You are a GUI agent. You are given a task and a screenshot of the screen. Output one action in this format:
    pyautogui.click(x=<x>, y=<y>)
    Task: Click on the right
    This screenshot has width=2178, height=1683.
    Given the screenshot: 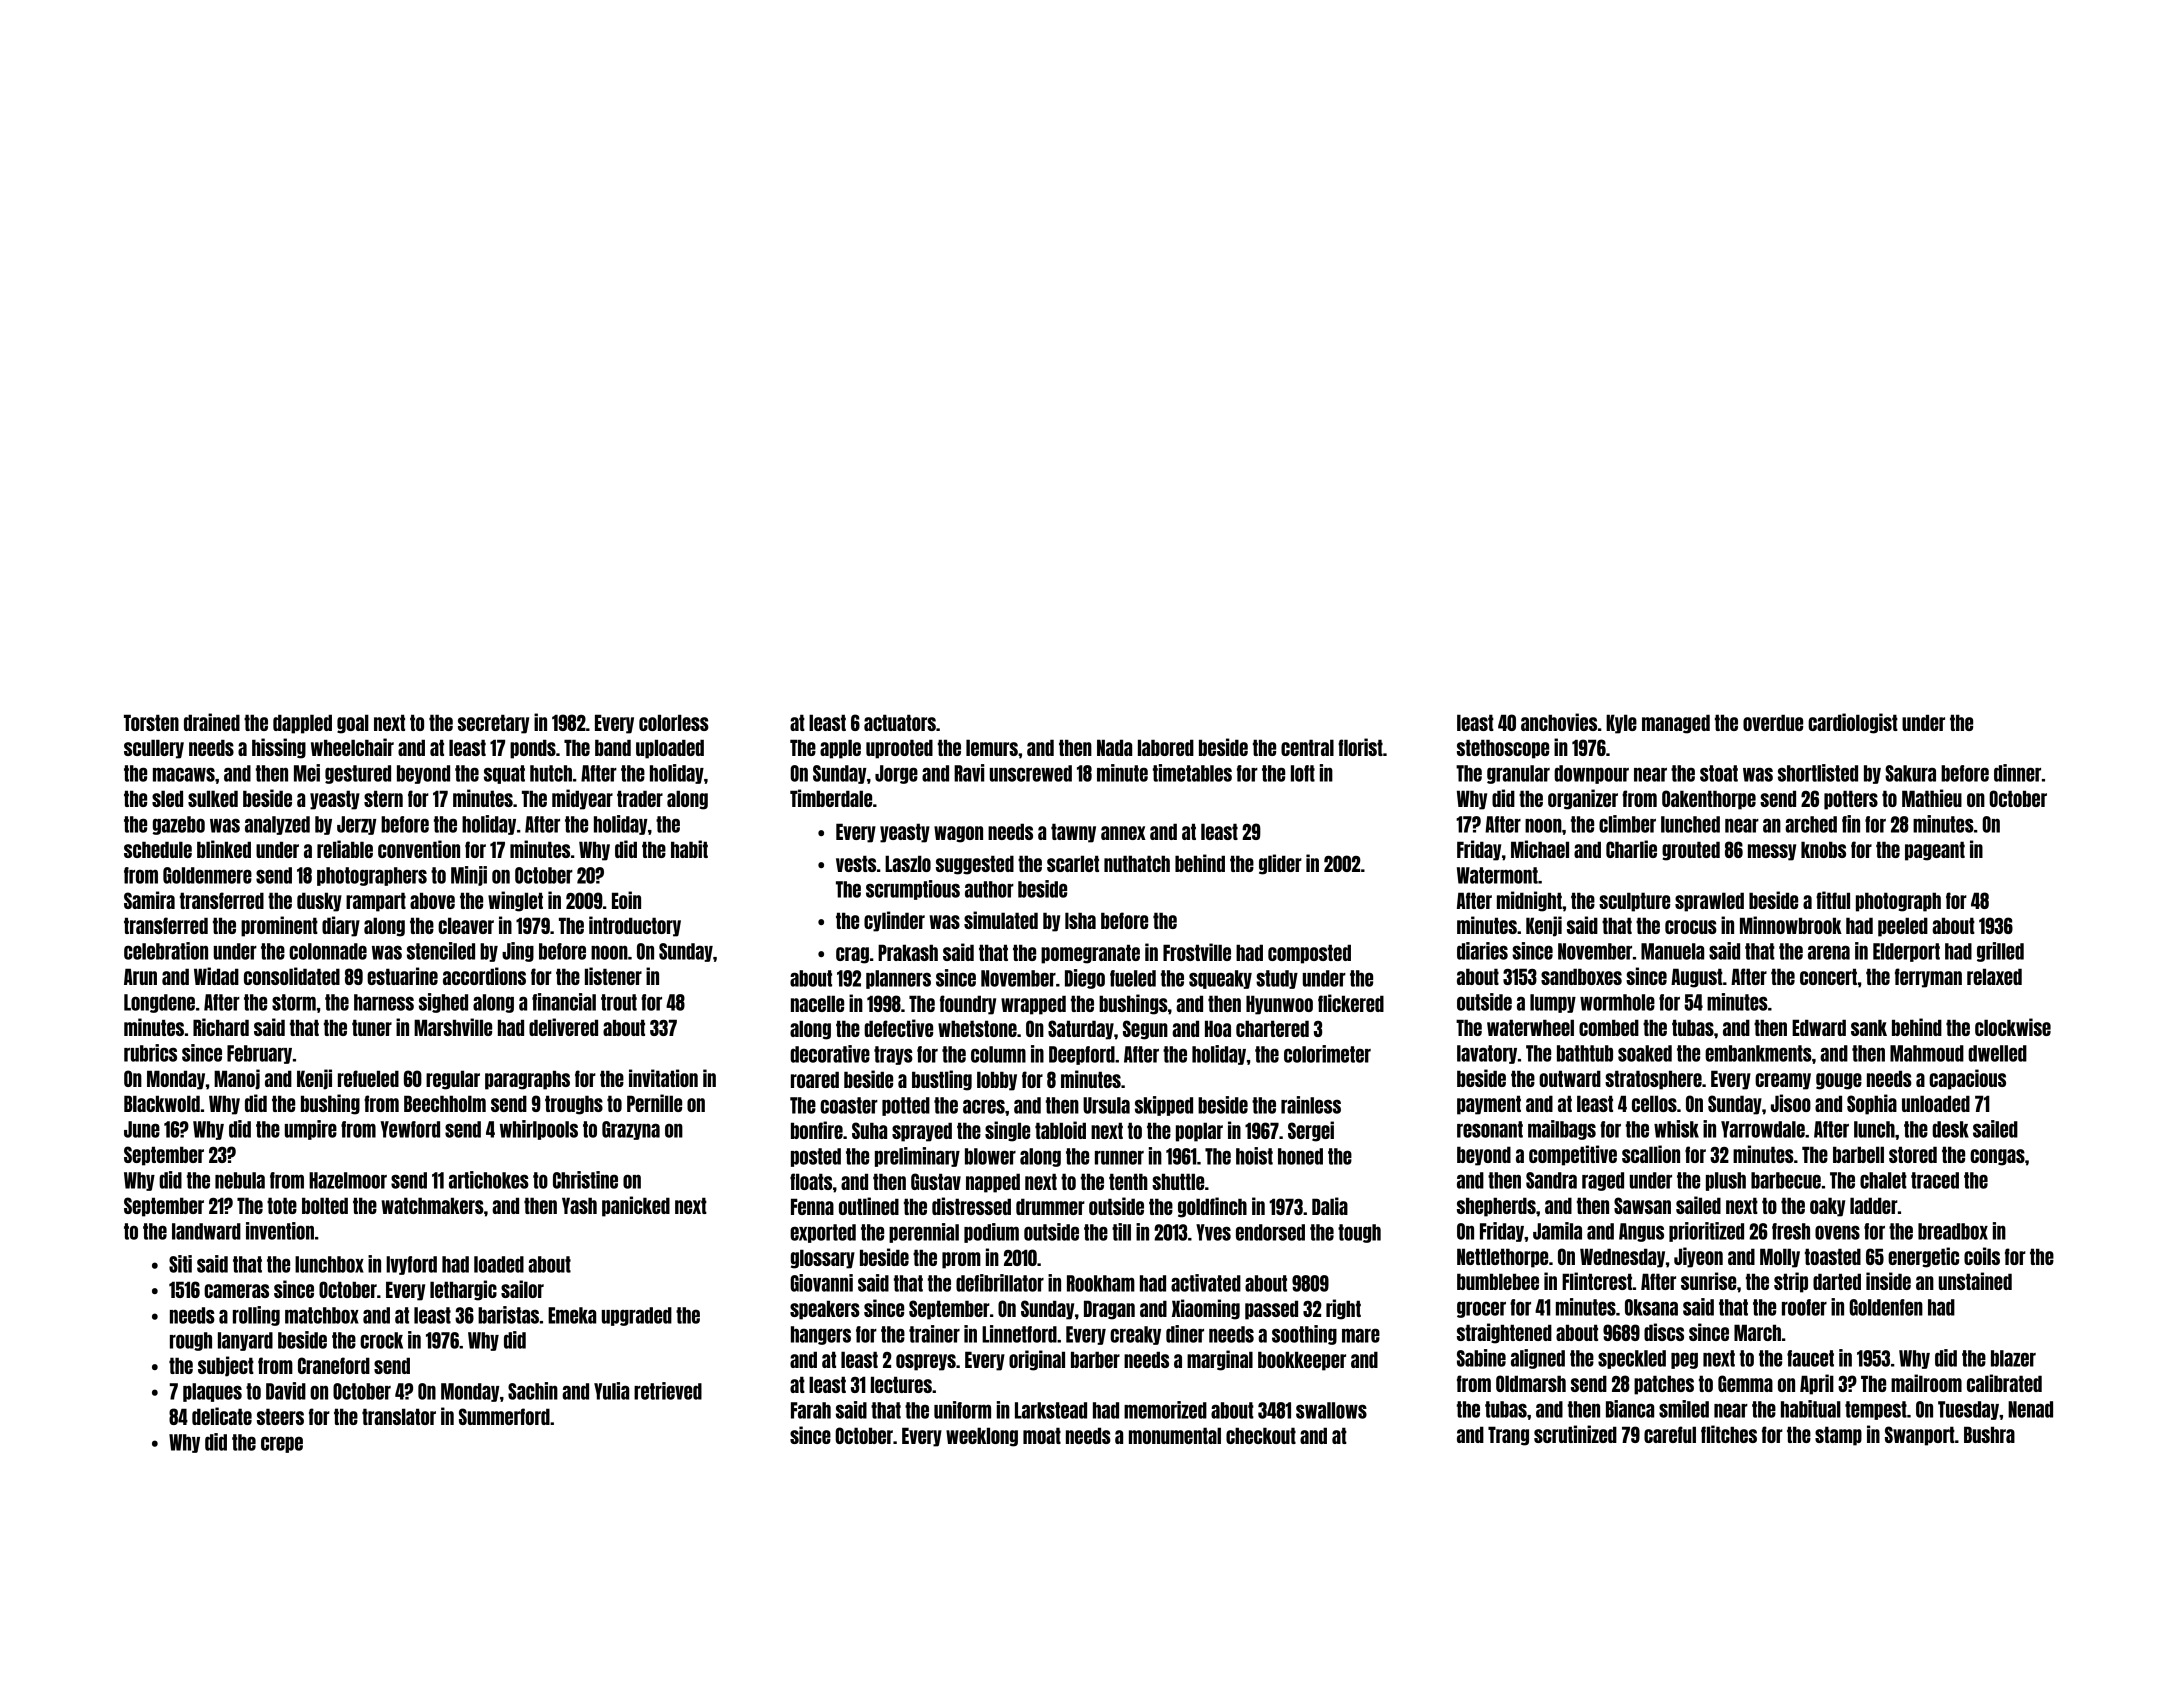 What is the action you would take?
    pyautogui.click(x=1343, y=1309)
